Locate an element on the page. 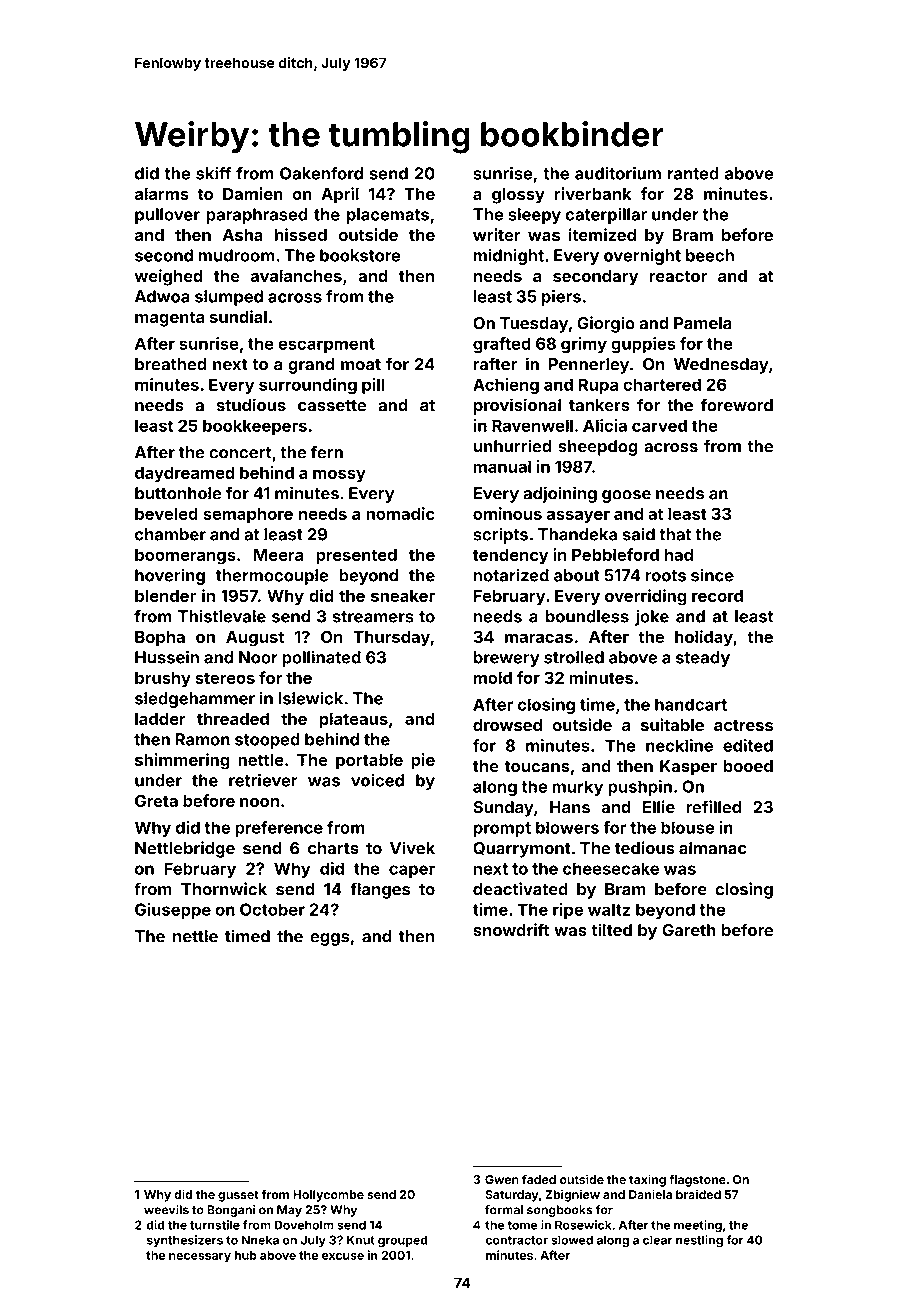  hub is located at coordinates (246, 1255).
